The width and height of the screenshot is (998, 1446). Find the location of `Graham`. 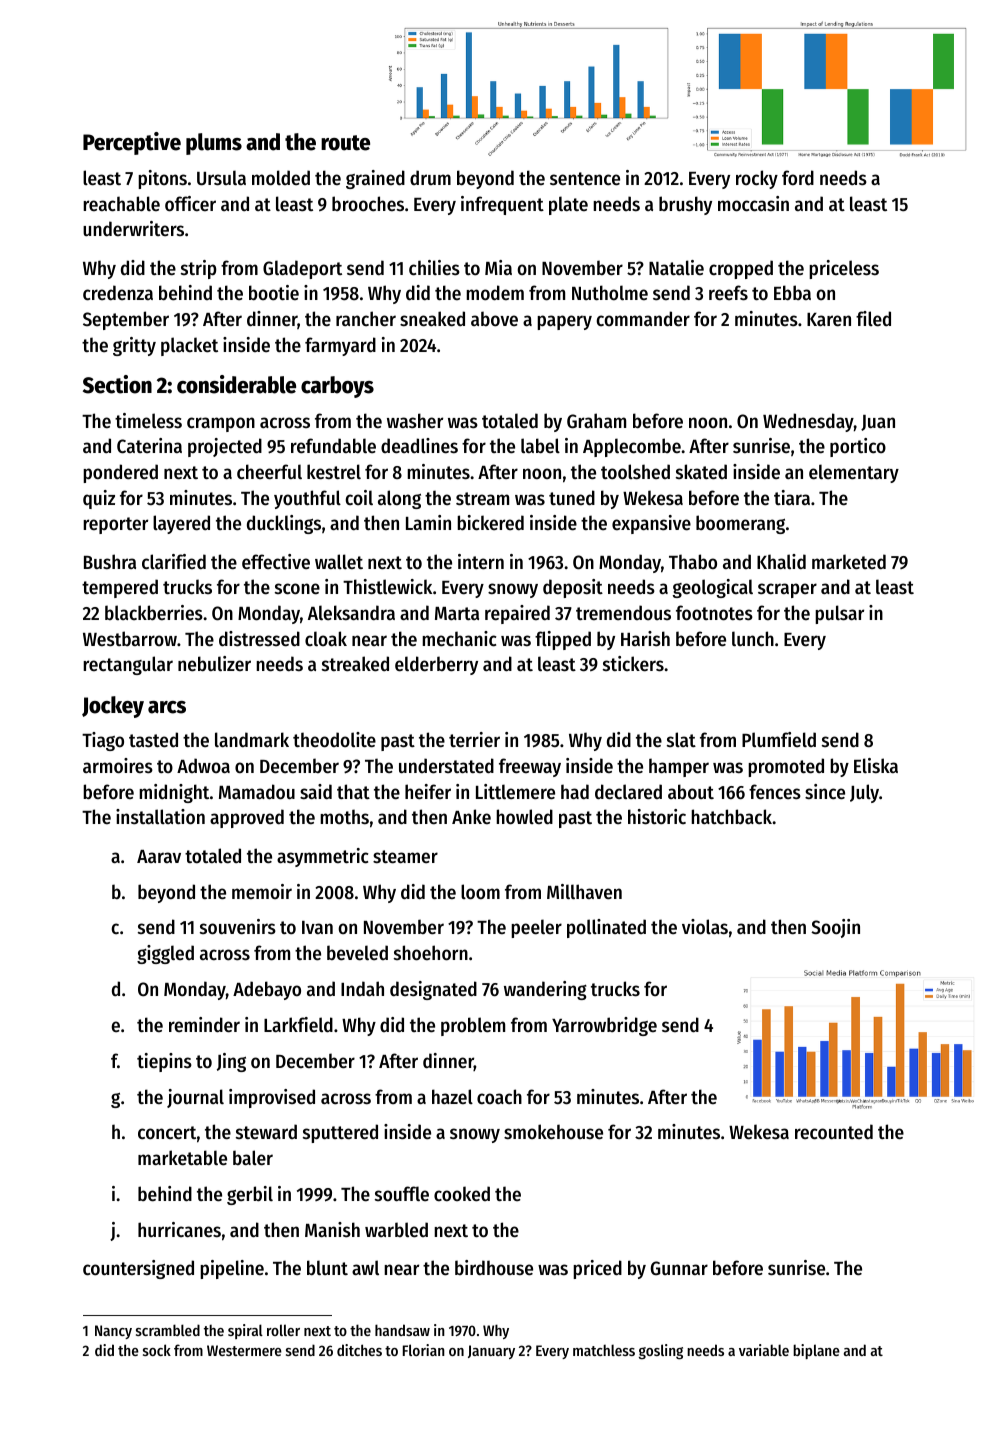

Graham is located at coordinates (596, 421).
